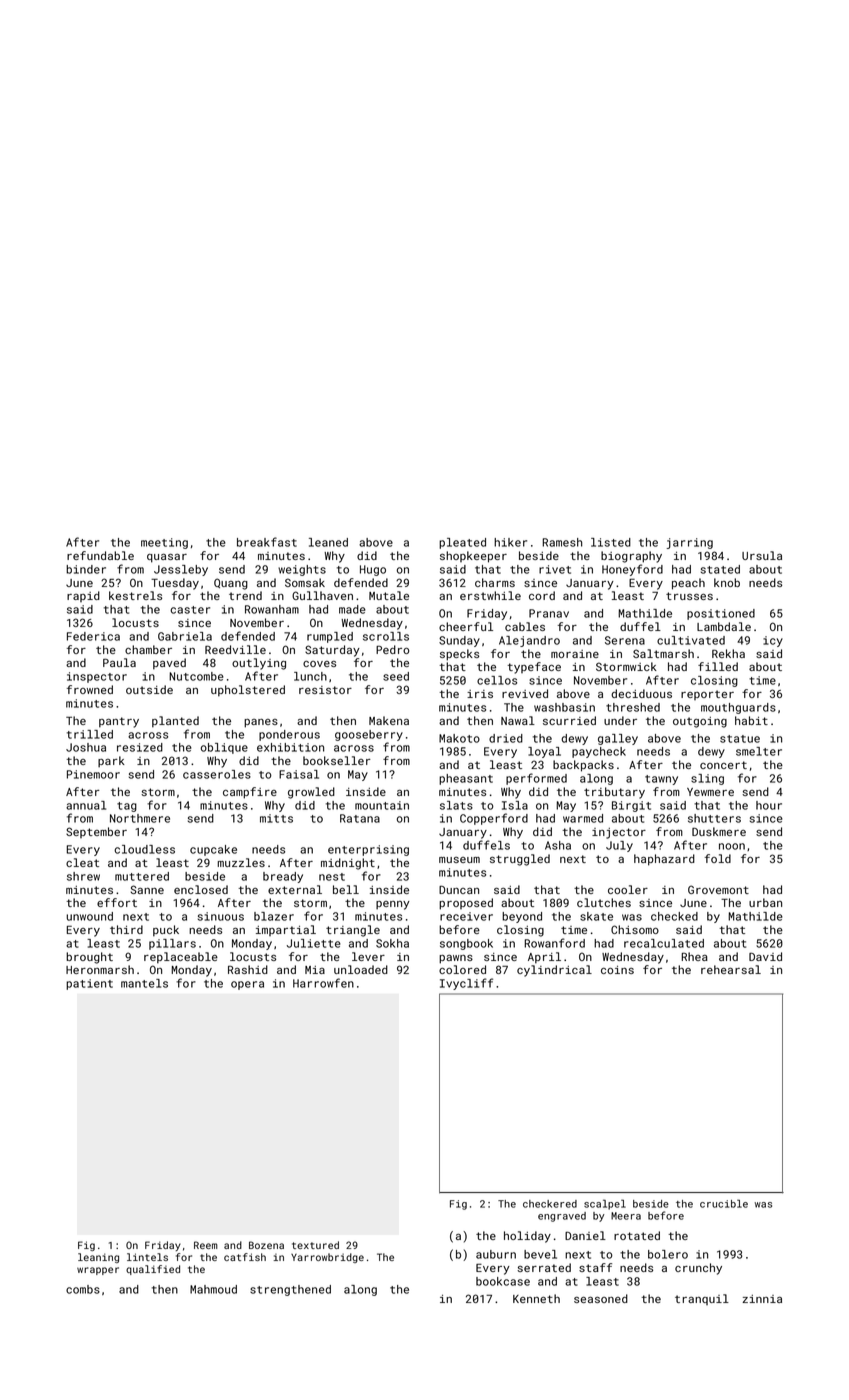 The image size is (849, 1400). Describe the element at coordinates (462, 969) in the document. I see `colored` at that location.
